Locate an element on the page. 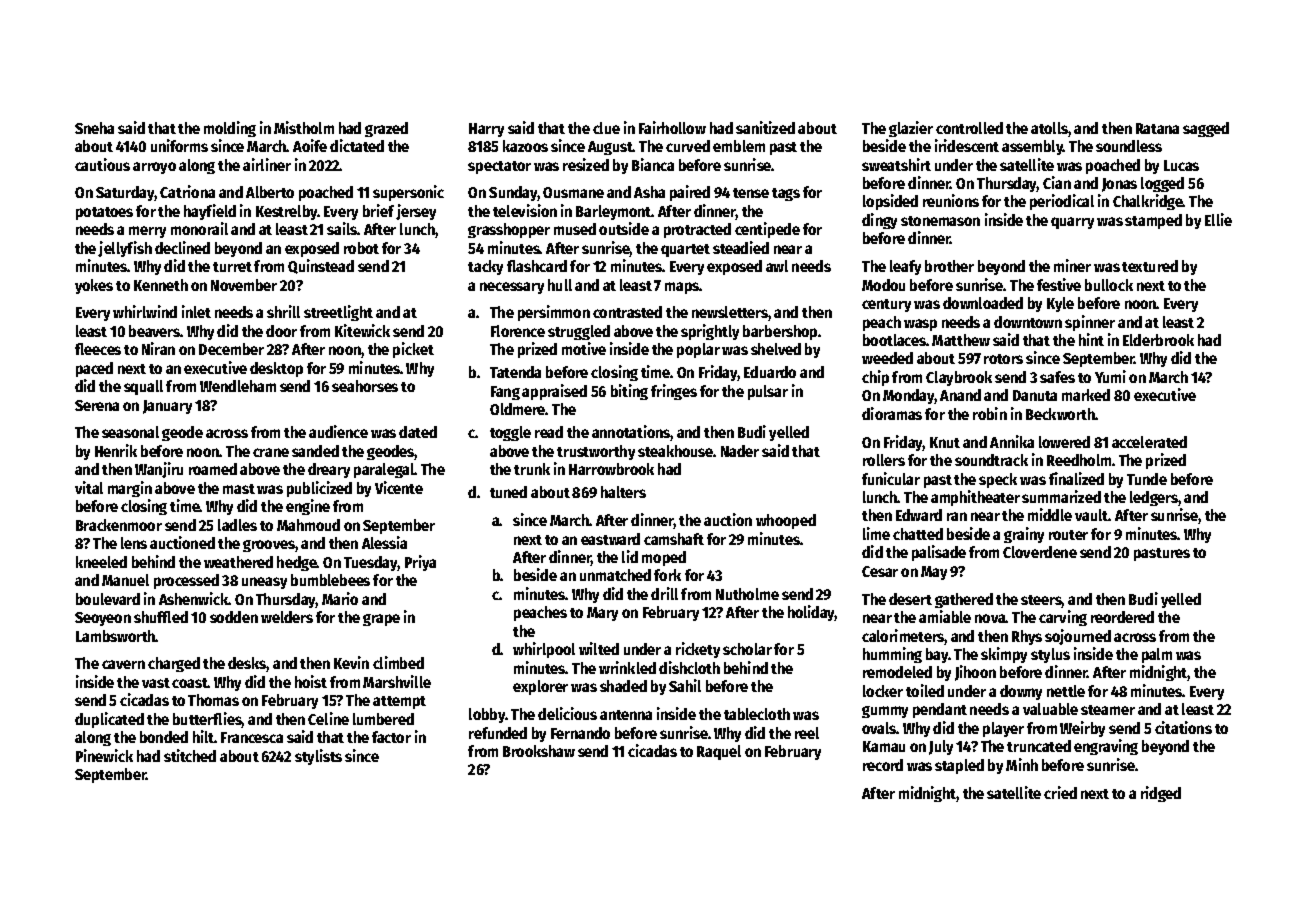 The width and height of the image is (1308, 924). factor is located at coordinates (391, 737).
